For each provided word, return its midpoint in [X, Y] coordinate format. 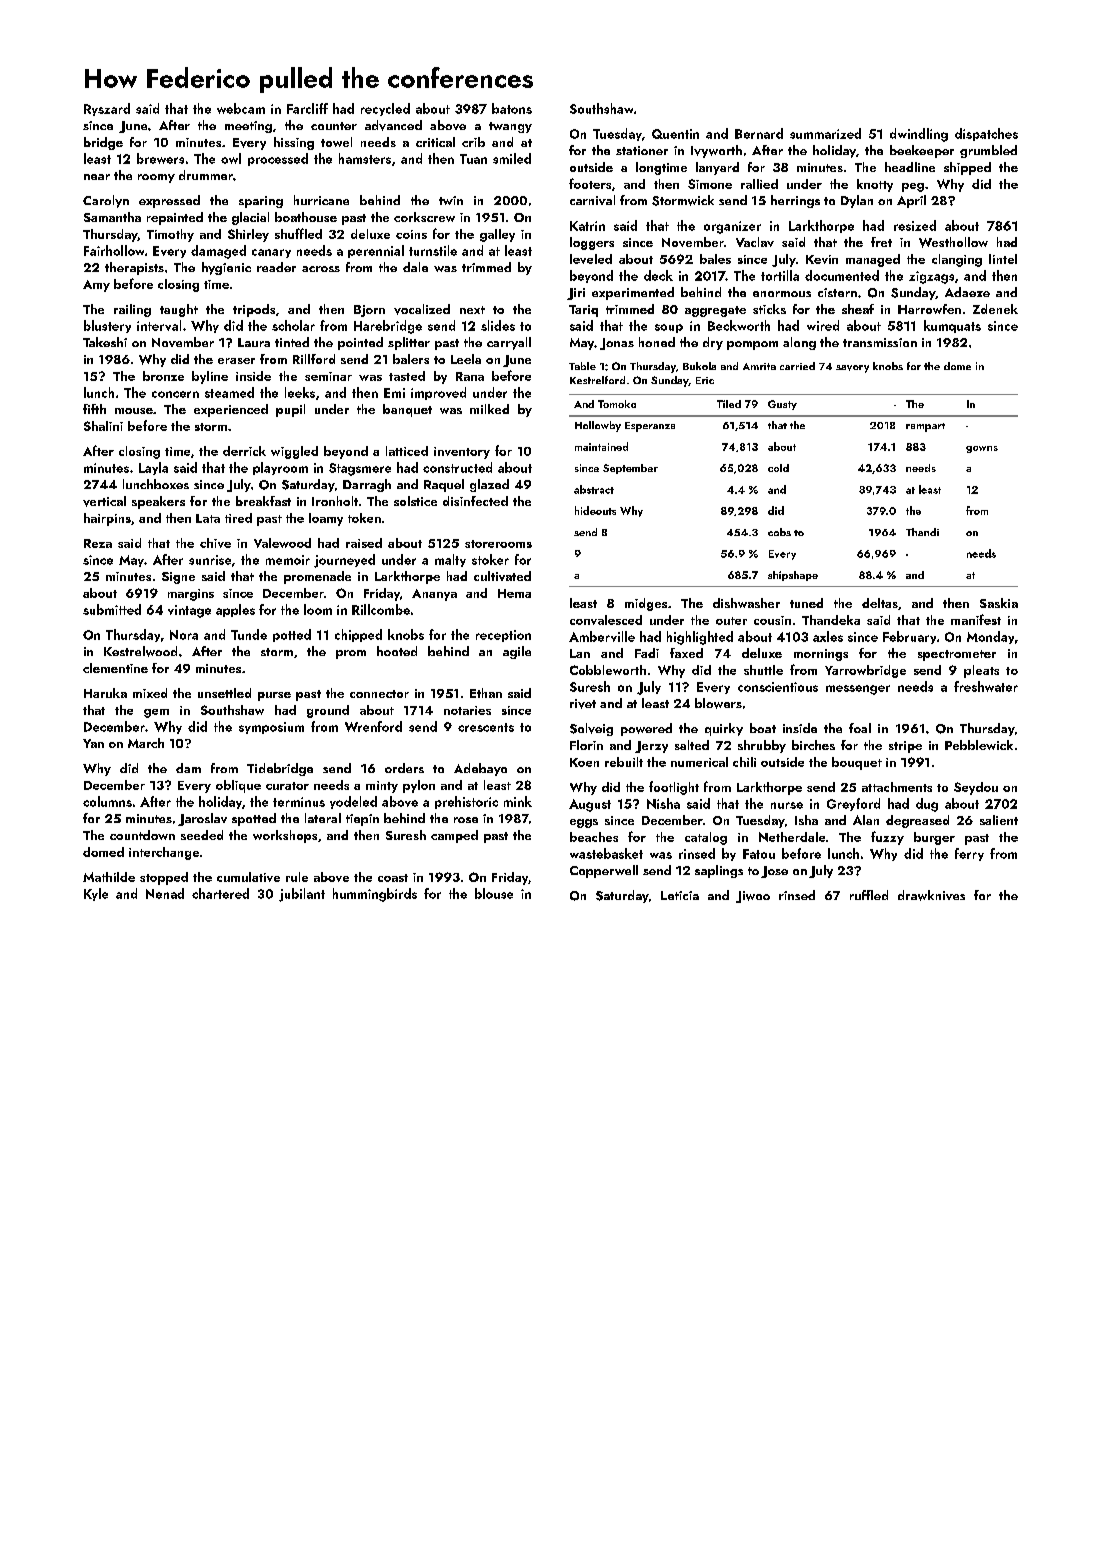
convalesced [606, 620]
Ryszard [107, 109]
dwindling [919, 135]
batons [512, 108]
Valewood [282, 543]
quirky [724, 729]
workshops [285, 836]
